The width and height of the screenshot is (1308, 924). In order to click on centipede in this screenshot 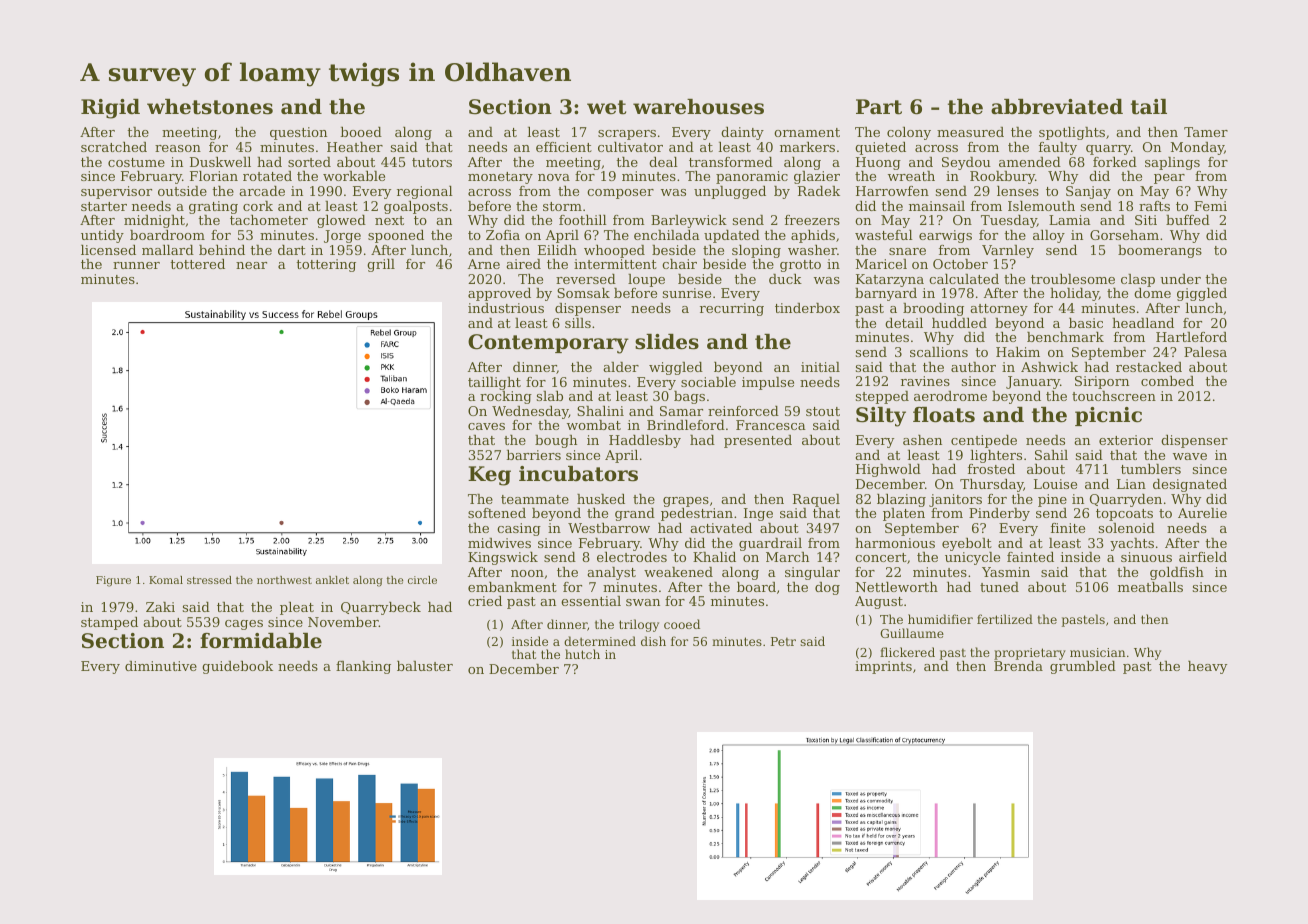, I will do `click(984, 441)`.
